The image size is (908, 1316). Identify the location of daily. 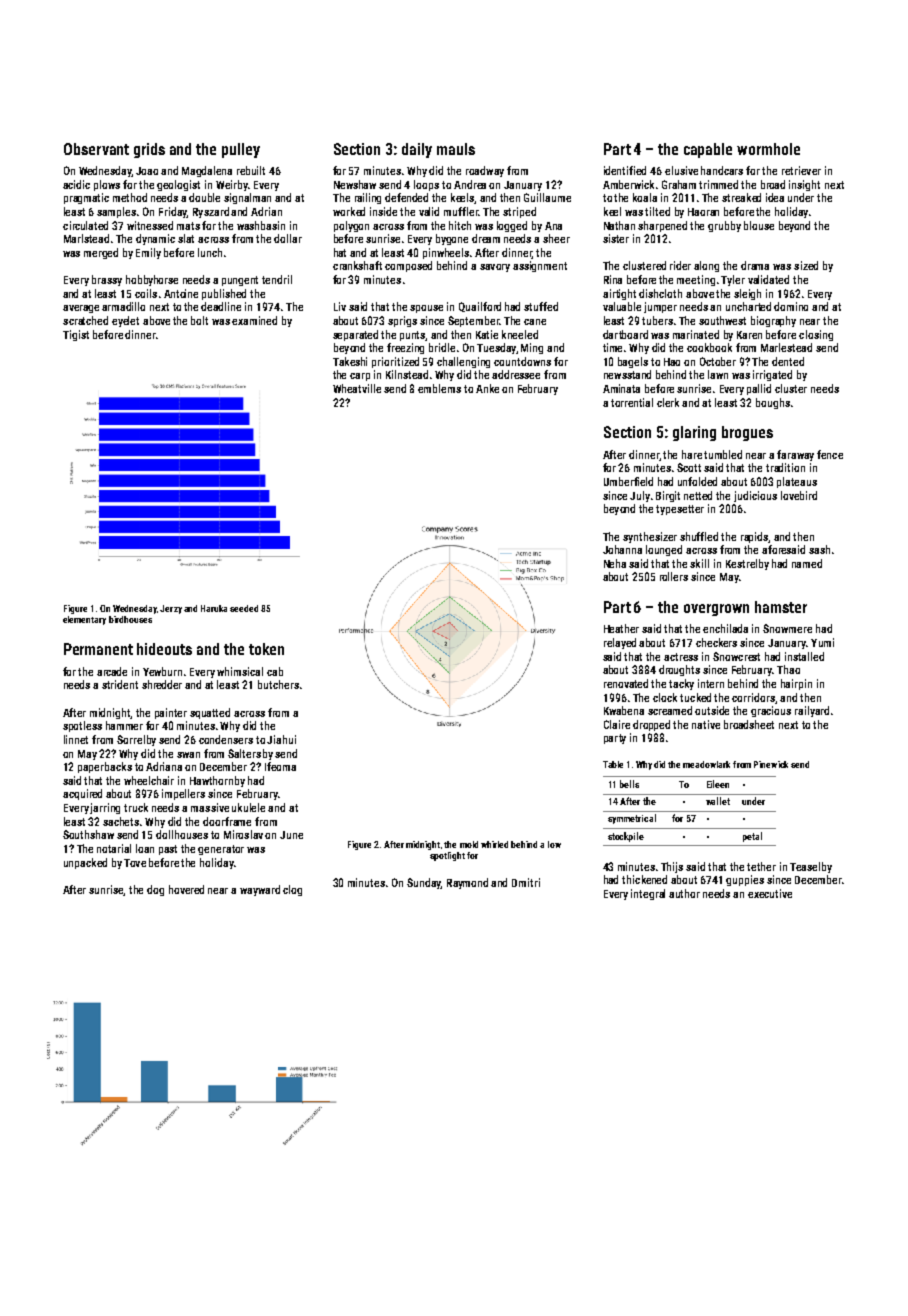
(417, 150).
